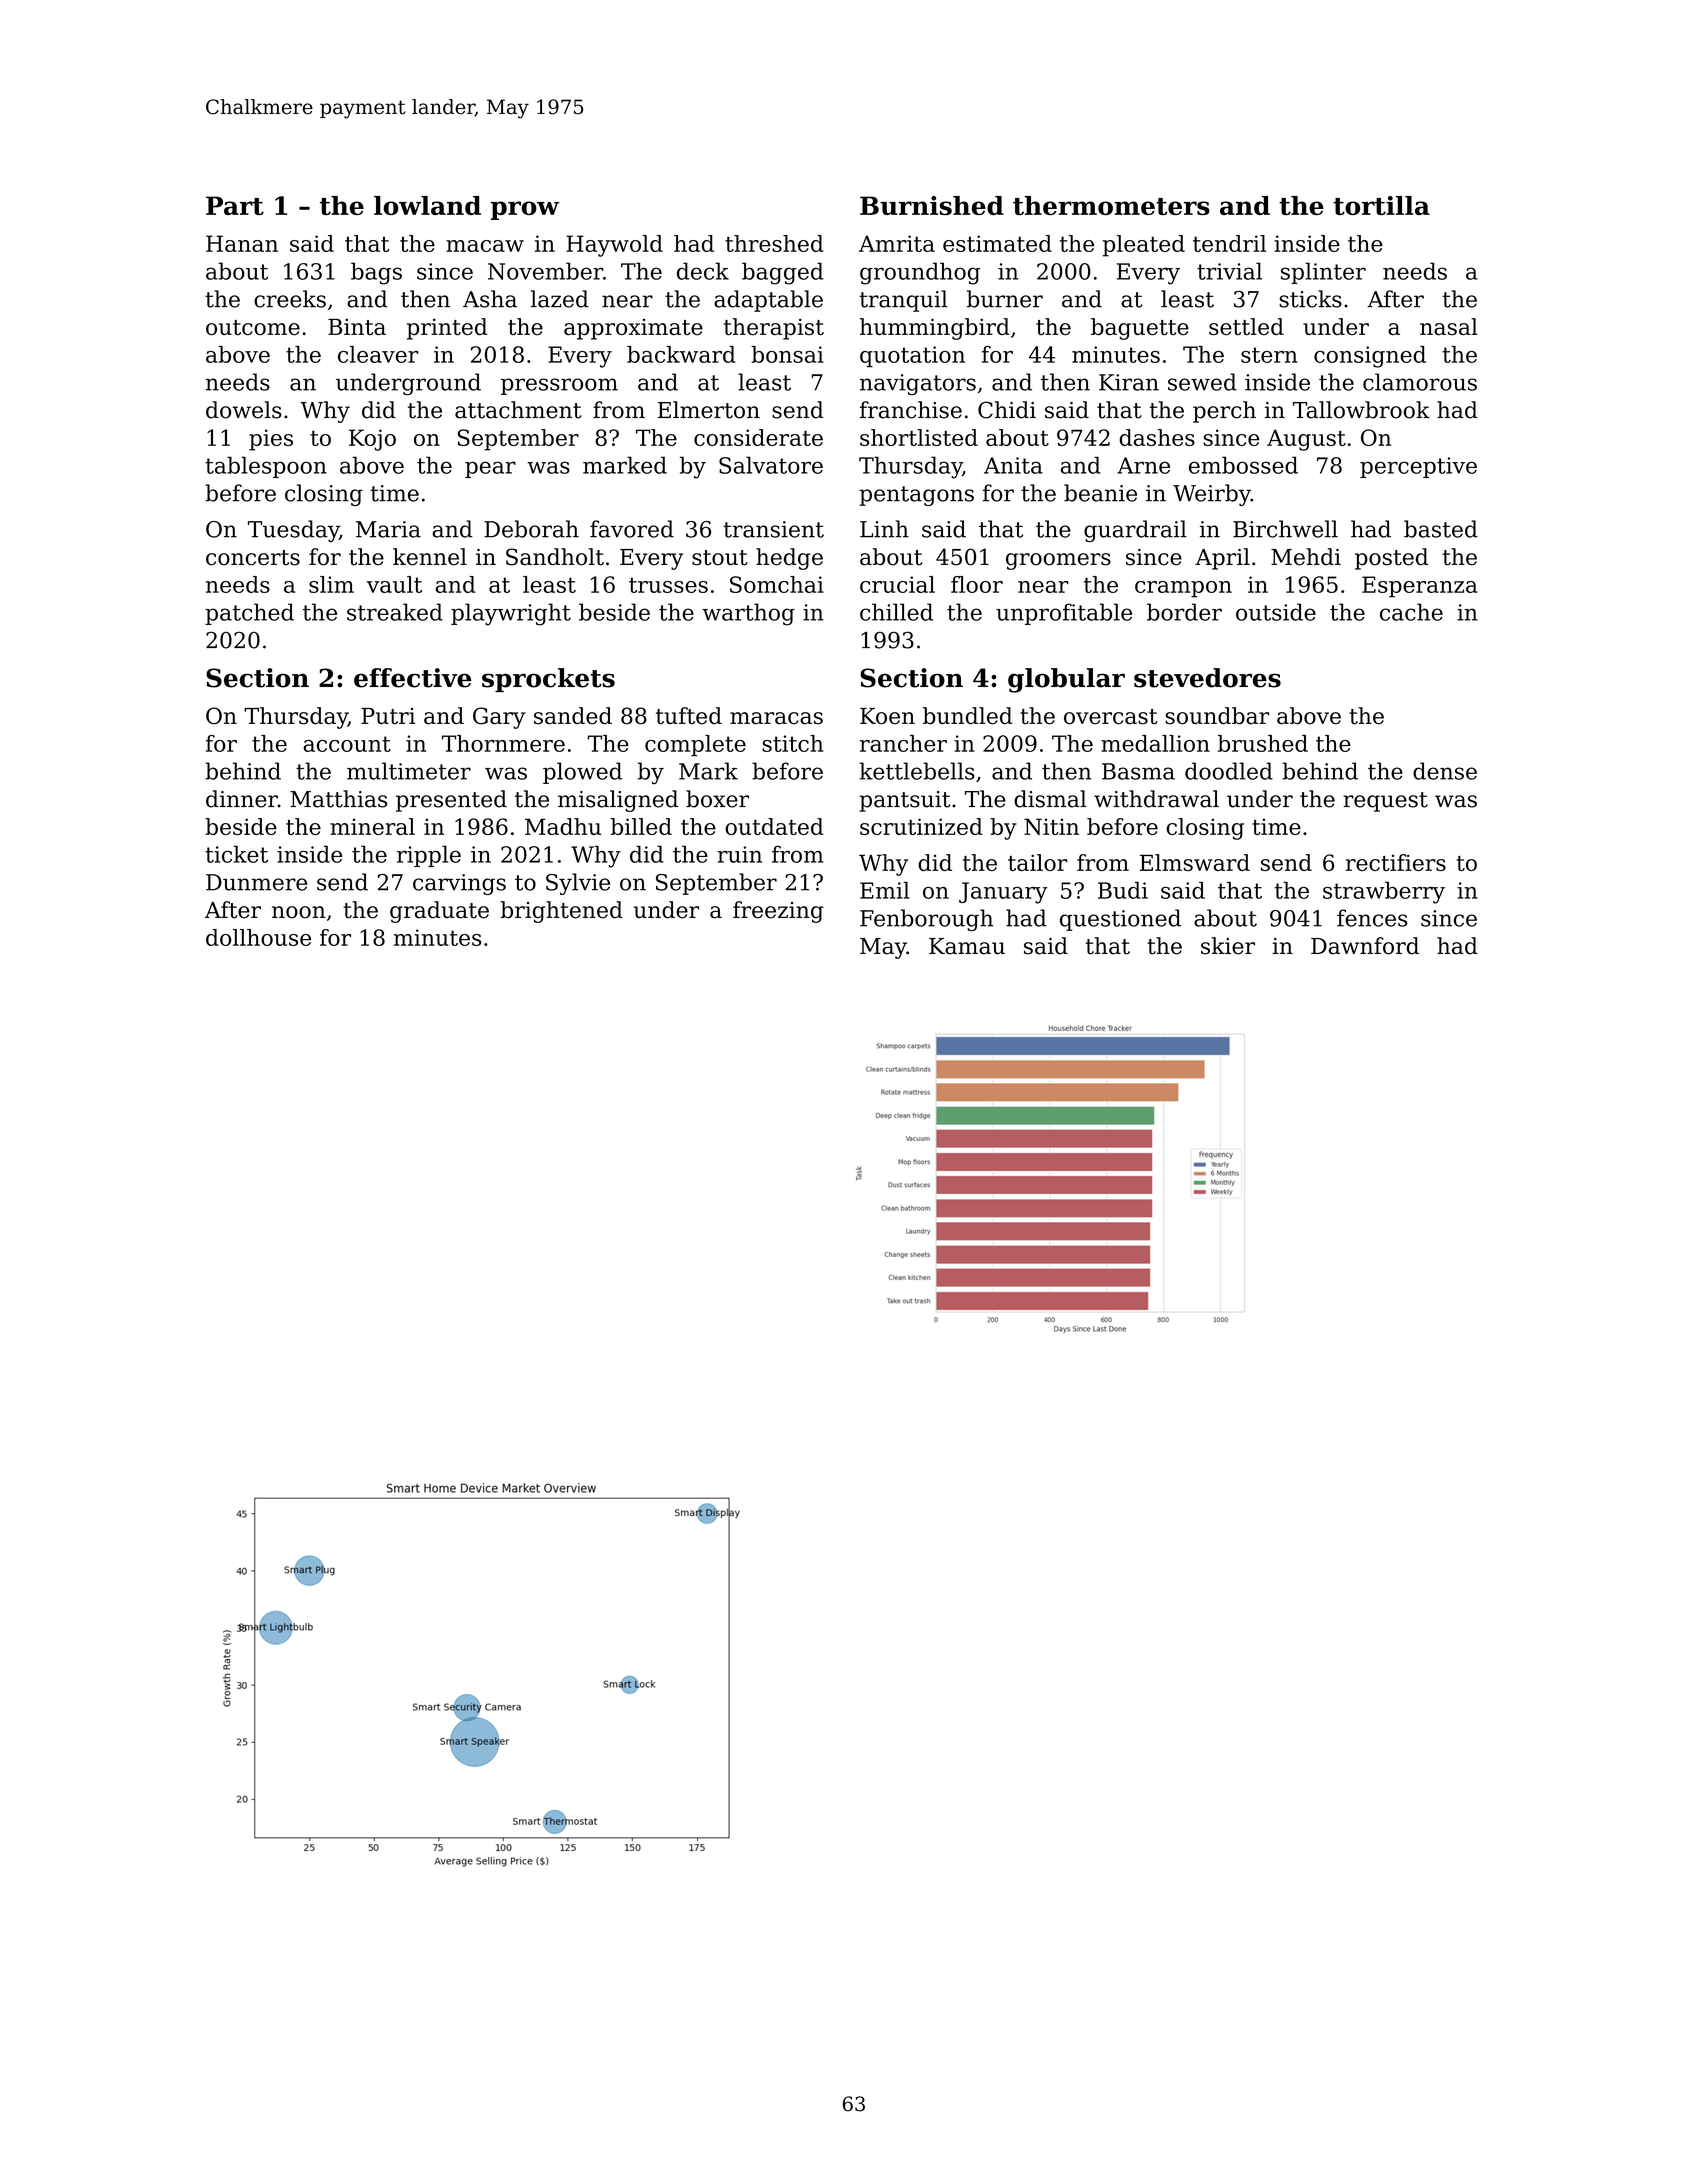  Describe the element at coordinates (918, 384) in the screenshot. I see `navigators` at that location.
